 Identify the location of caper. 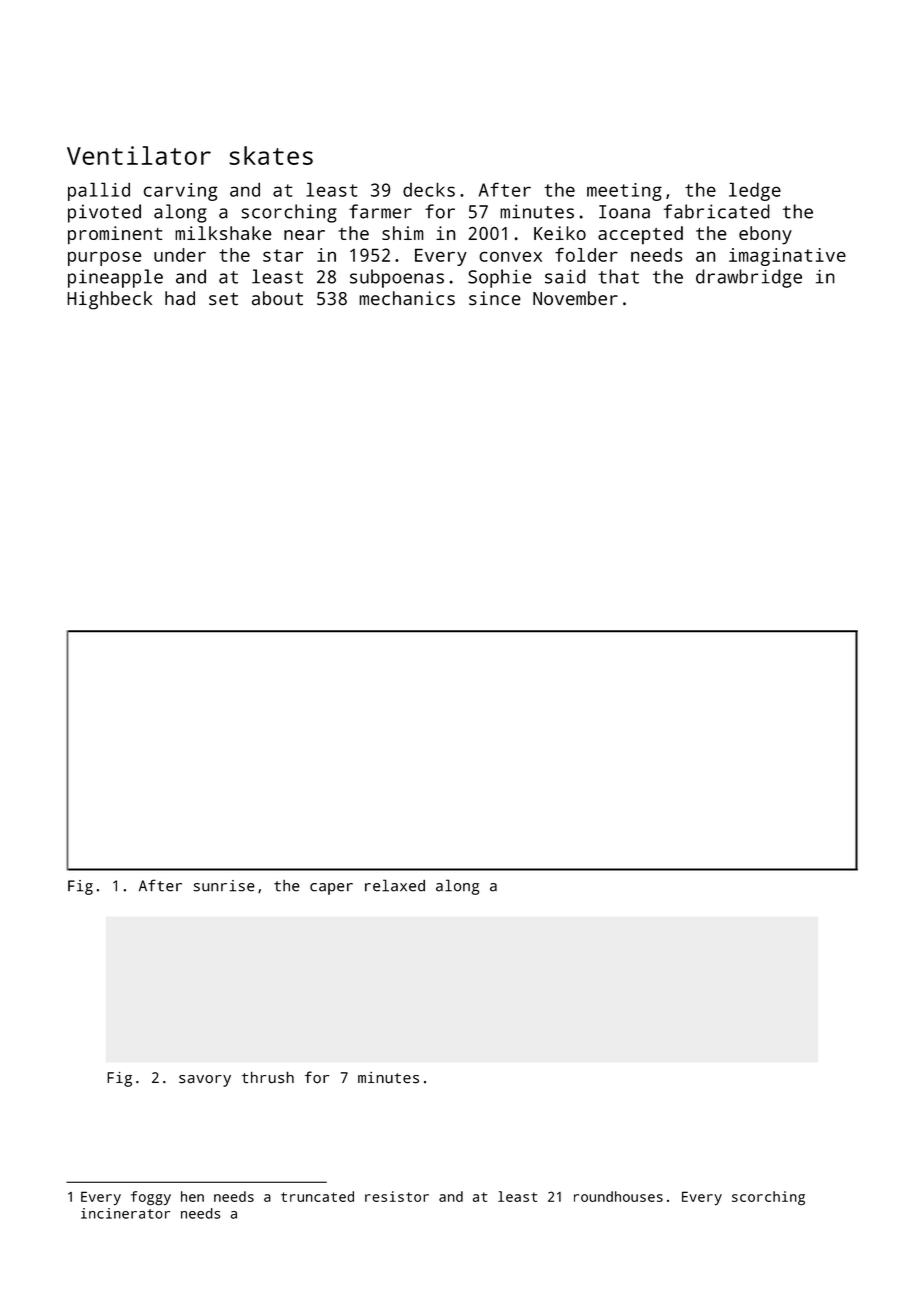
(331, 889).
